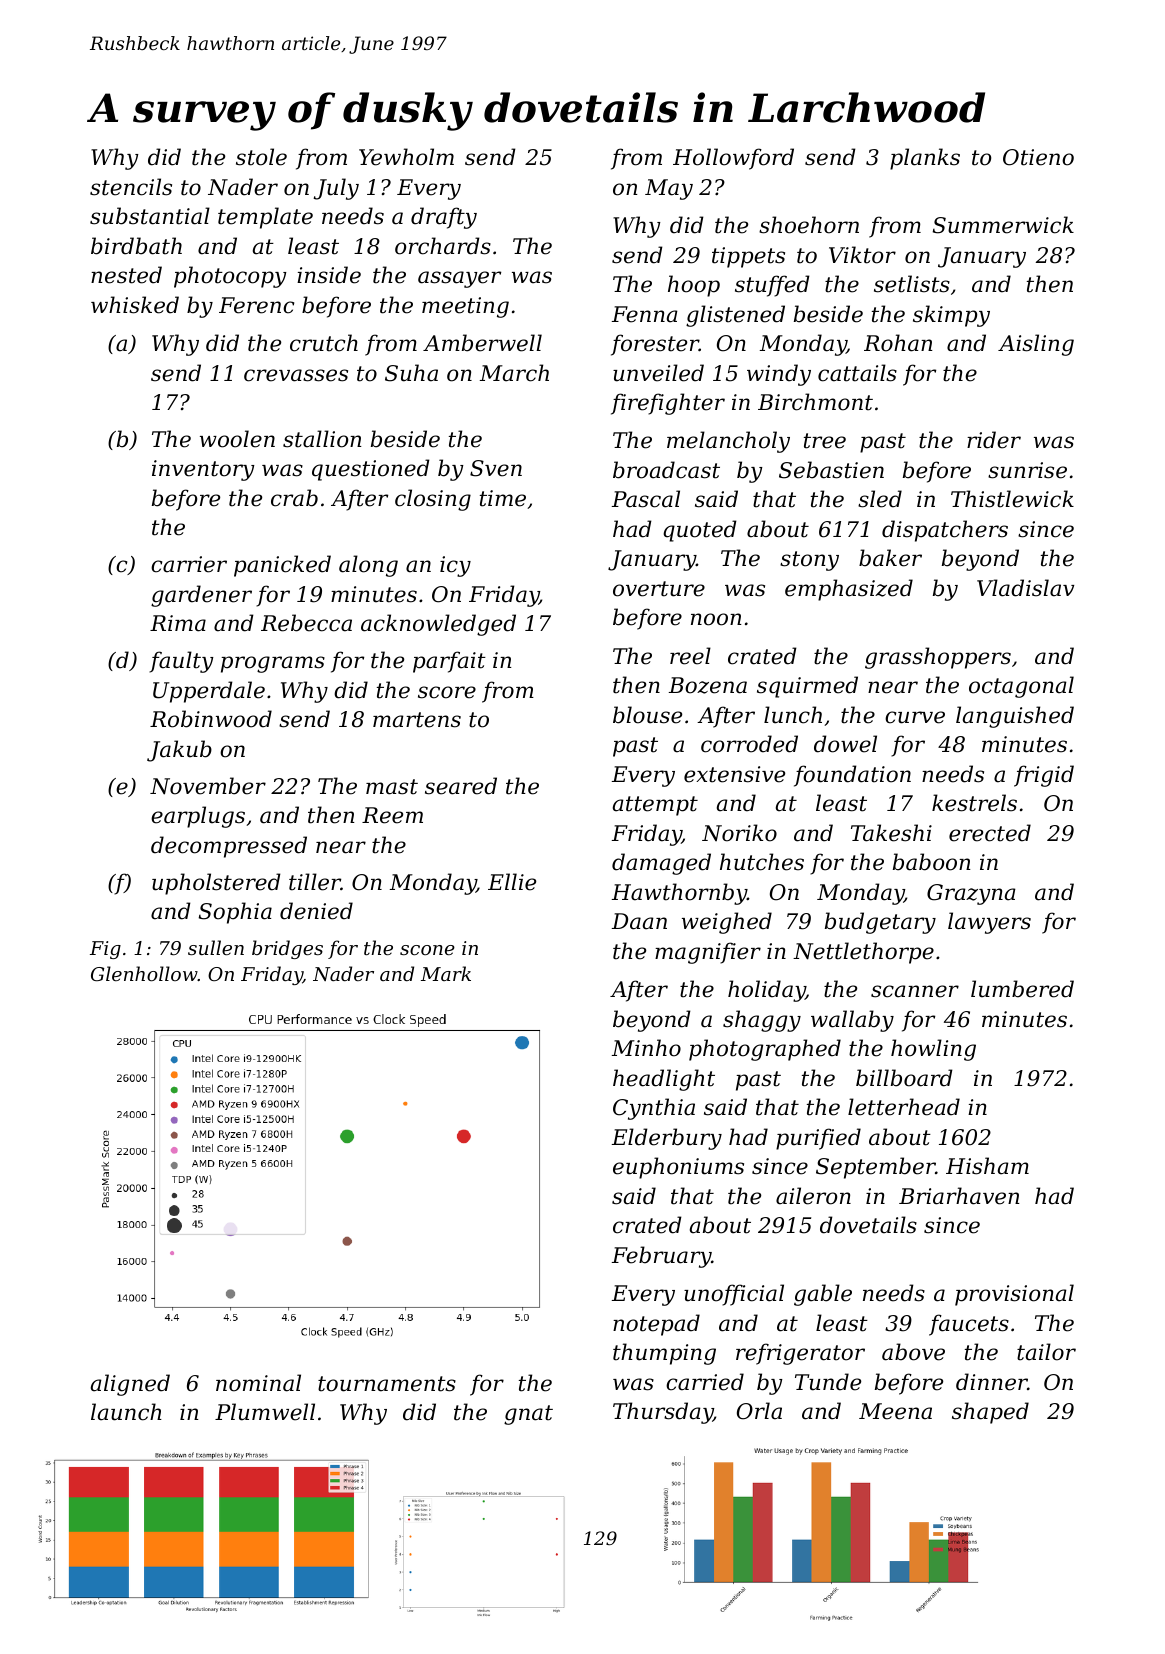 This screenshot has width=1165, height=1654. I want to click on octagonal, so click(1021, 687).
